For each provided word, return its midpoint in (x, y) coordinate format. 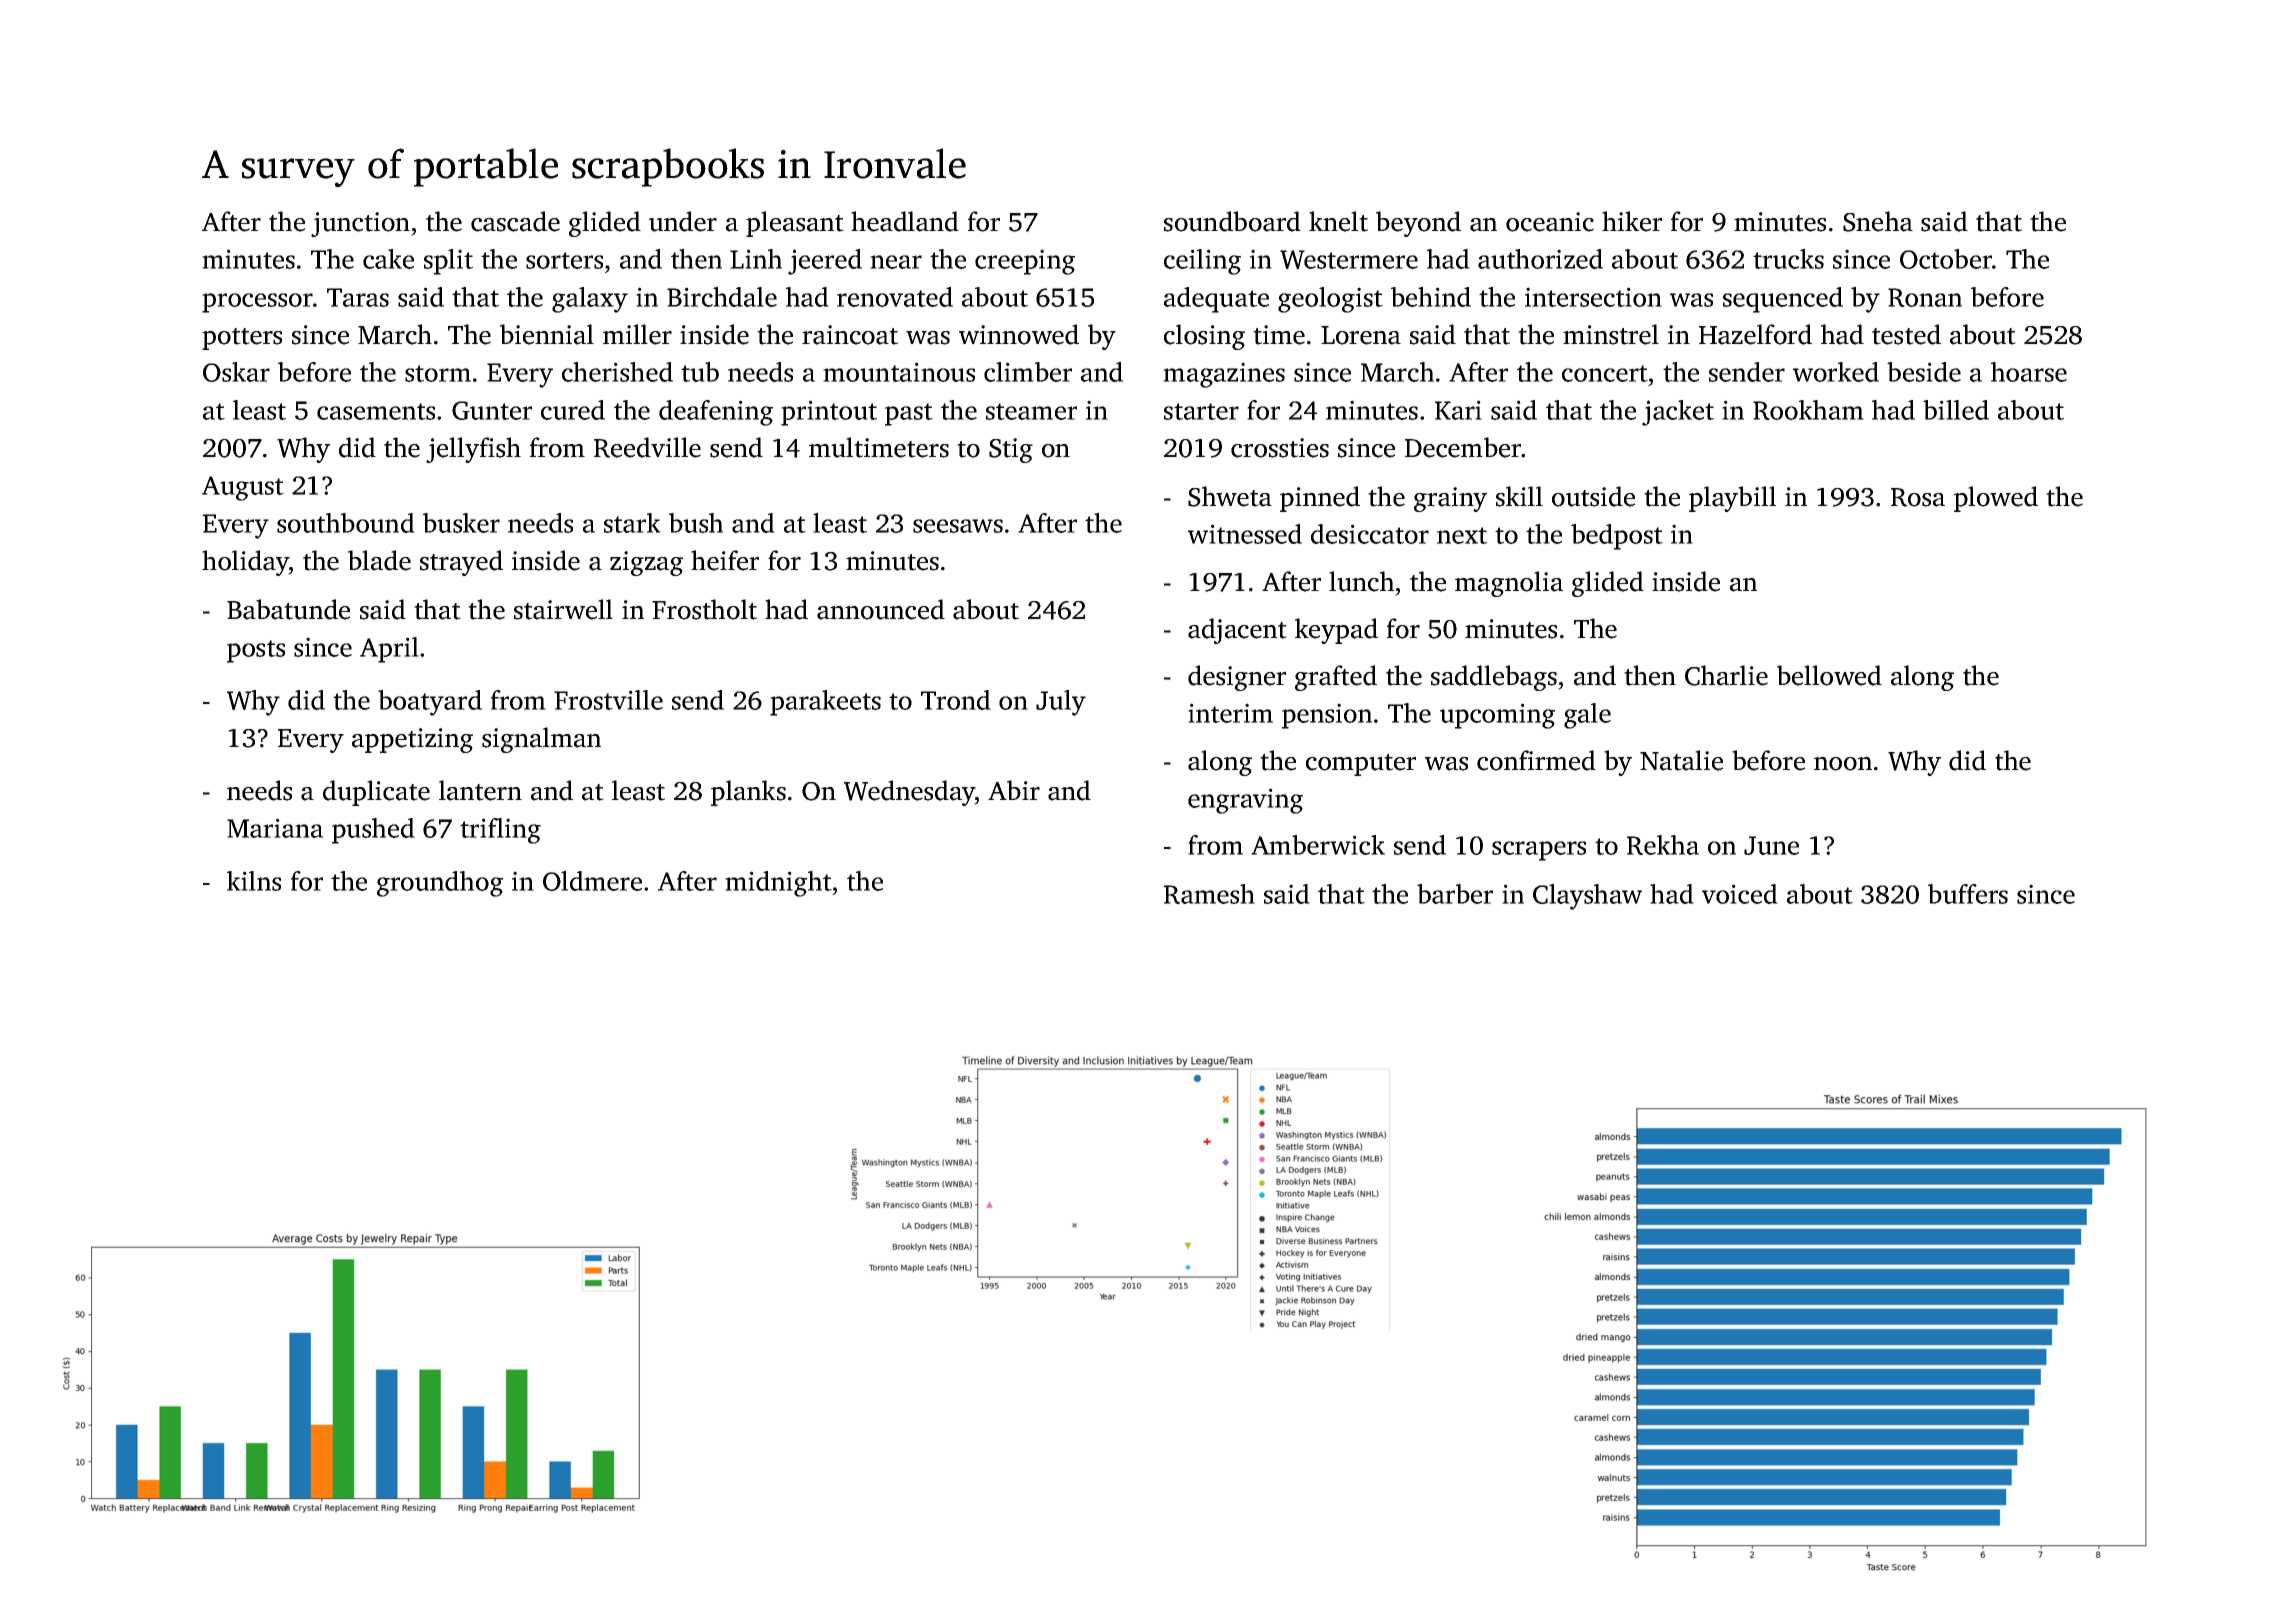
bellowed (1829, 675)
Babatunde (288, 609)
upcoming (1497, 716)
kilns (254, 881)
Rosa (1918, 497)
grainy (1450, 499)
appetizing (412, 740)
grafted (1336, 678)
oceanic (1550, 222)
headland (905, 221)
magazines (1224, 375)
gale (1587, 716)
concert (1605, 373)
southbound (346, 523)
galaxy (590, 300)
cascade (515, 221)
